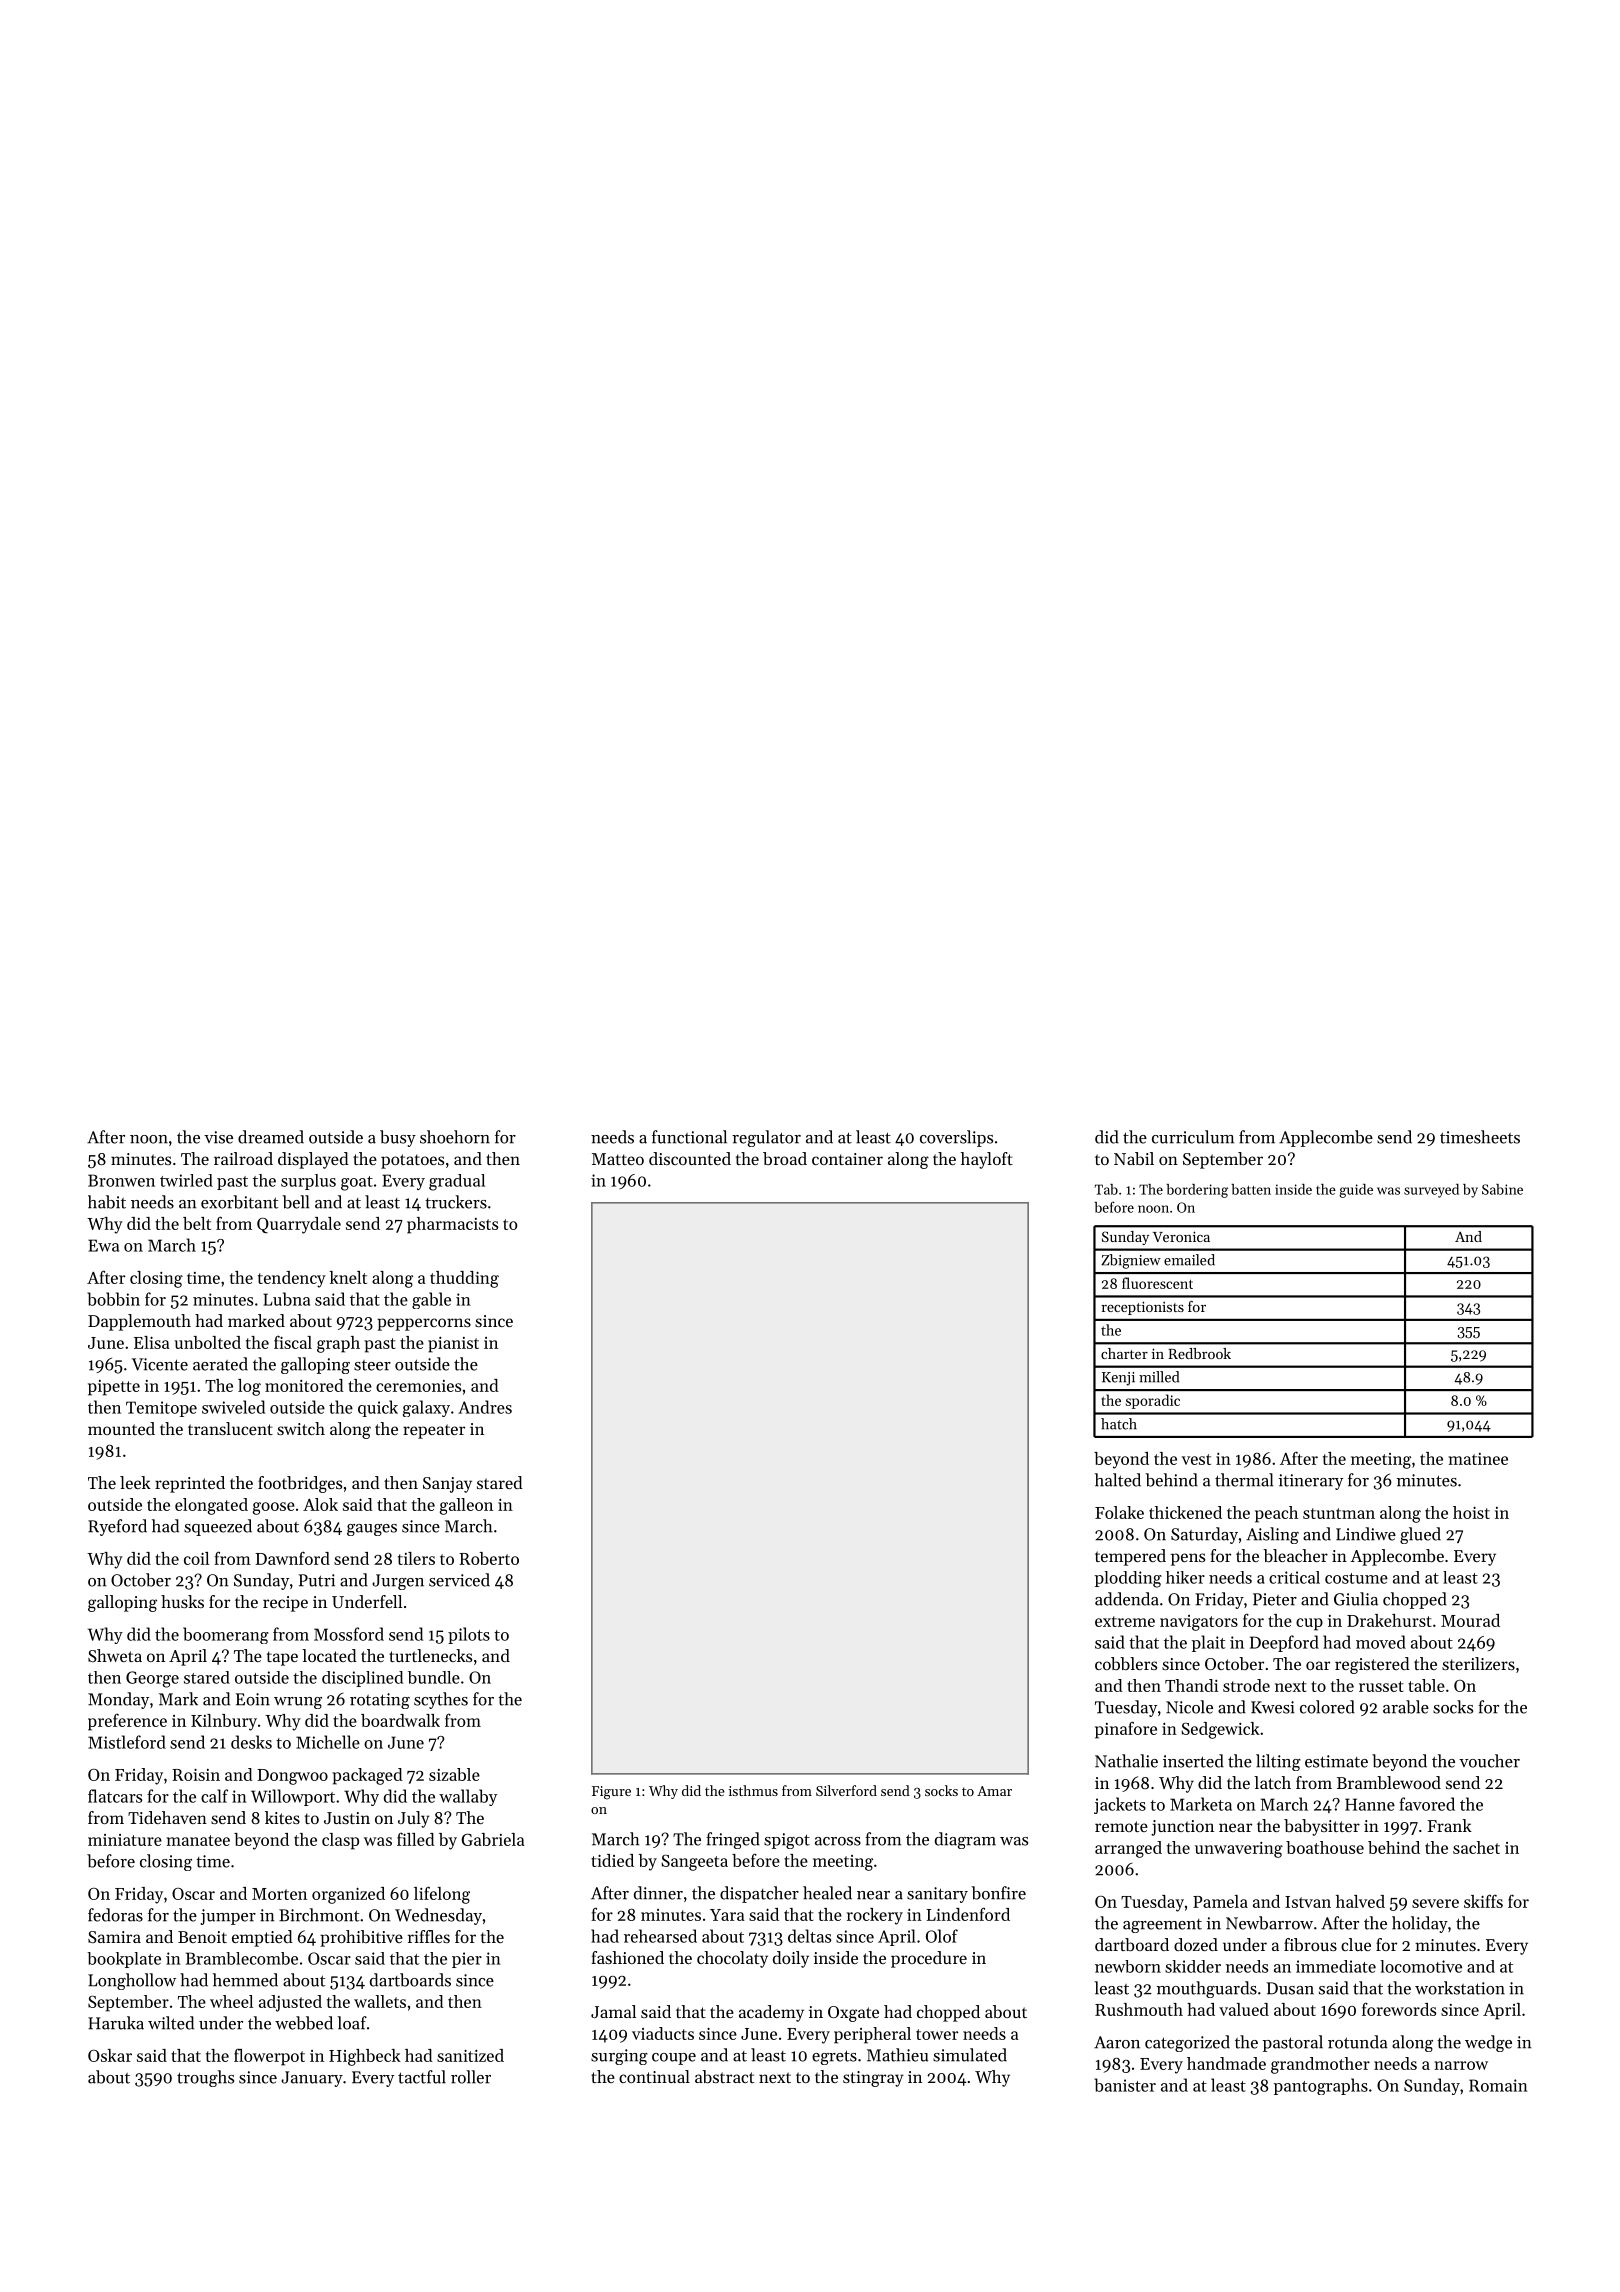 Image resolution: width=1620 pixels, height=2292 pixels. What do you see at coordinates (724, 2076) in the document?
I see `abstract` at bounding box center [724, 2076].
